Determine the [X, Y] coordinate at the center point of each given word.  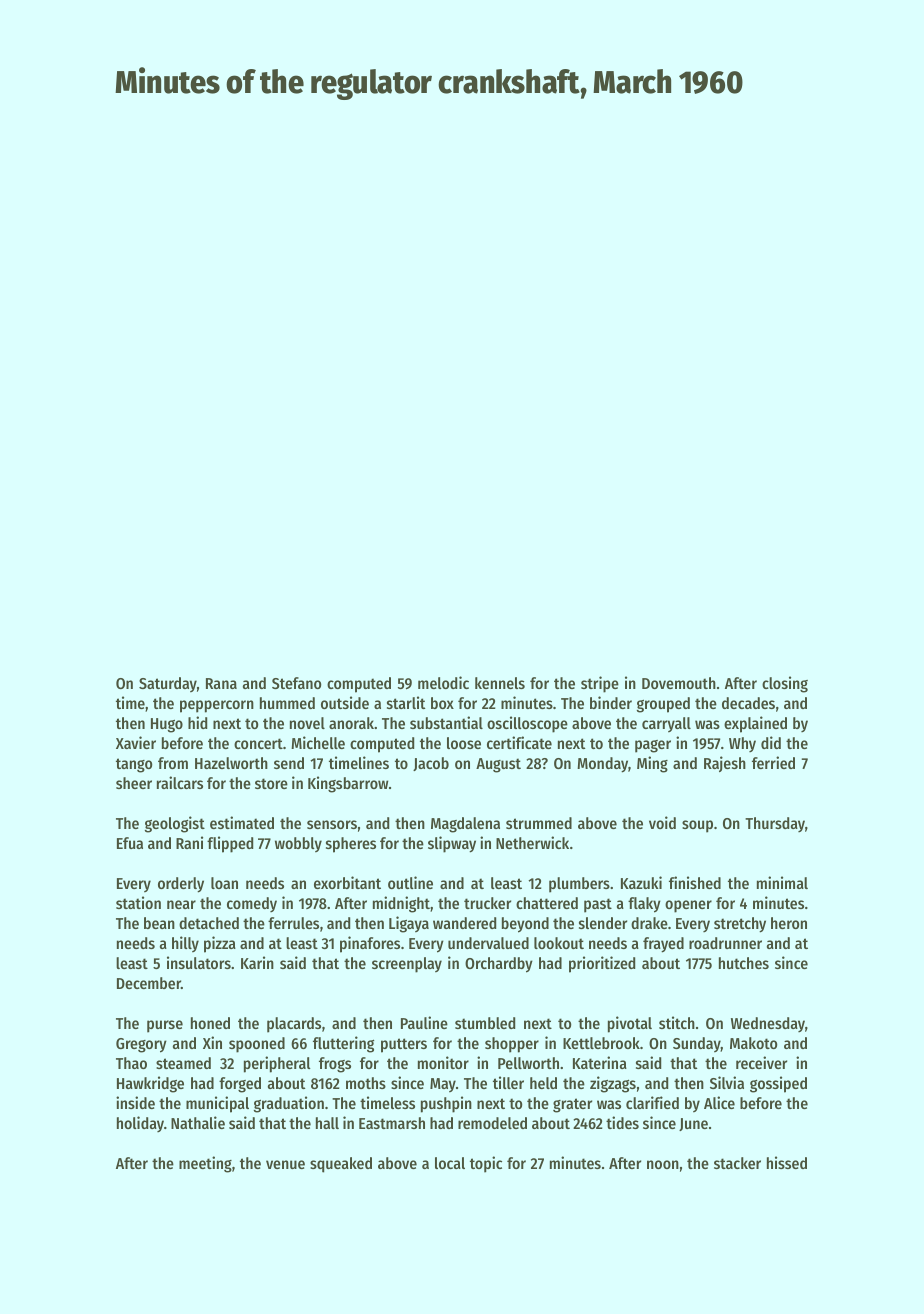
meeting [205, 1164]
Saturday [168, 685]
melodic [443, 682]
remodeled [492, 1123]
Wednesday [768, 1024]
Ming [652, 764]
